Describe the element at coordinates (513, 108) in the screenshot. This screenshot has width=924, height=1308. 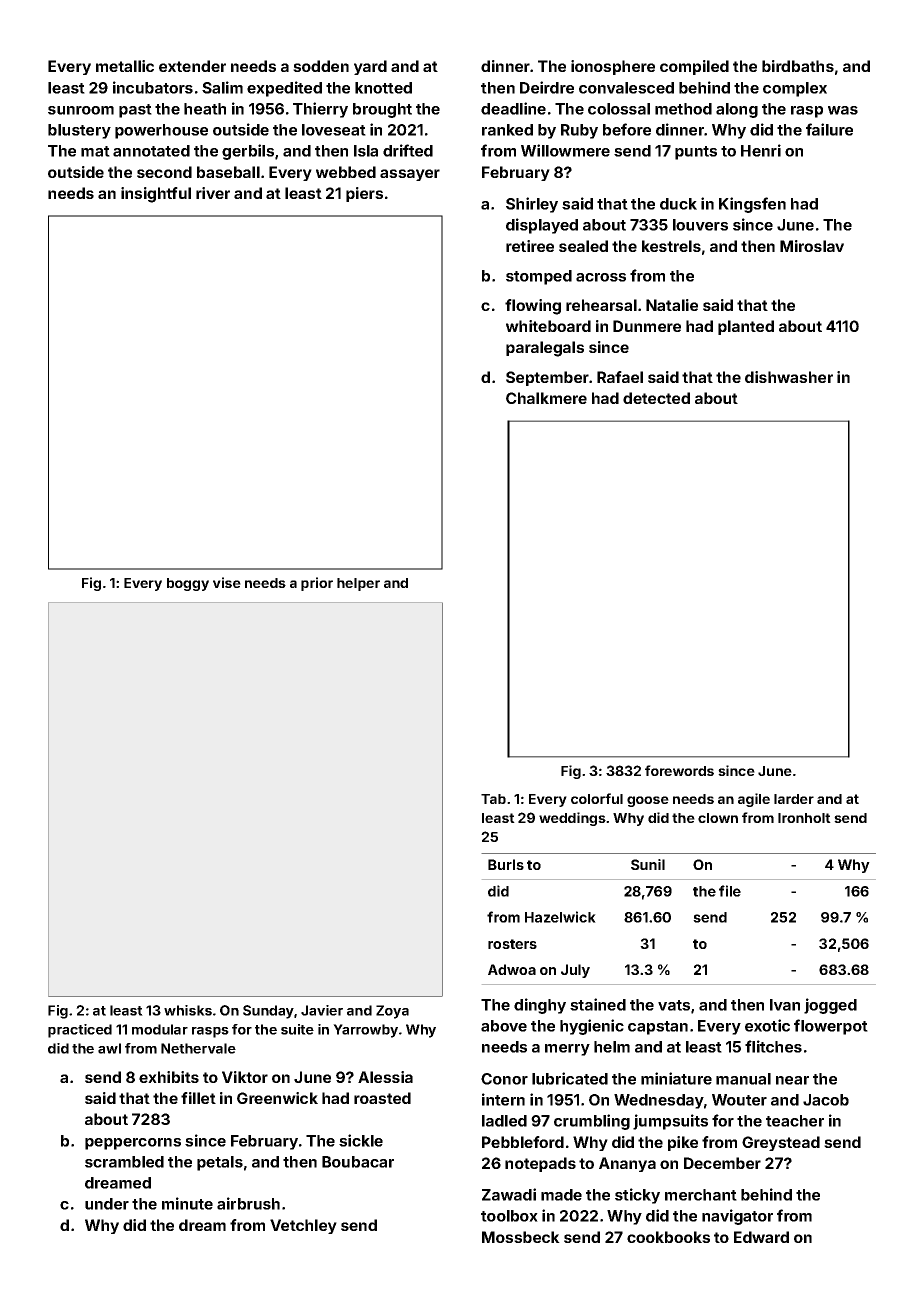
I see `deadline` at that location.
